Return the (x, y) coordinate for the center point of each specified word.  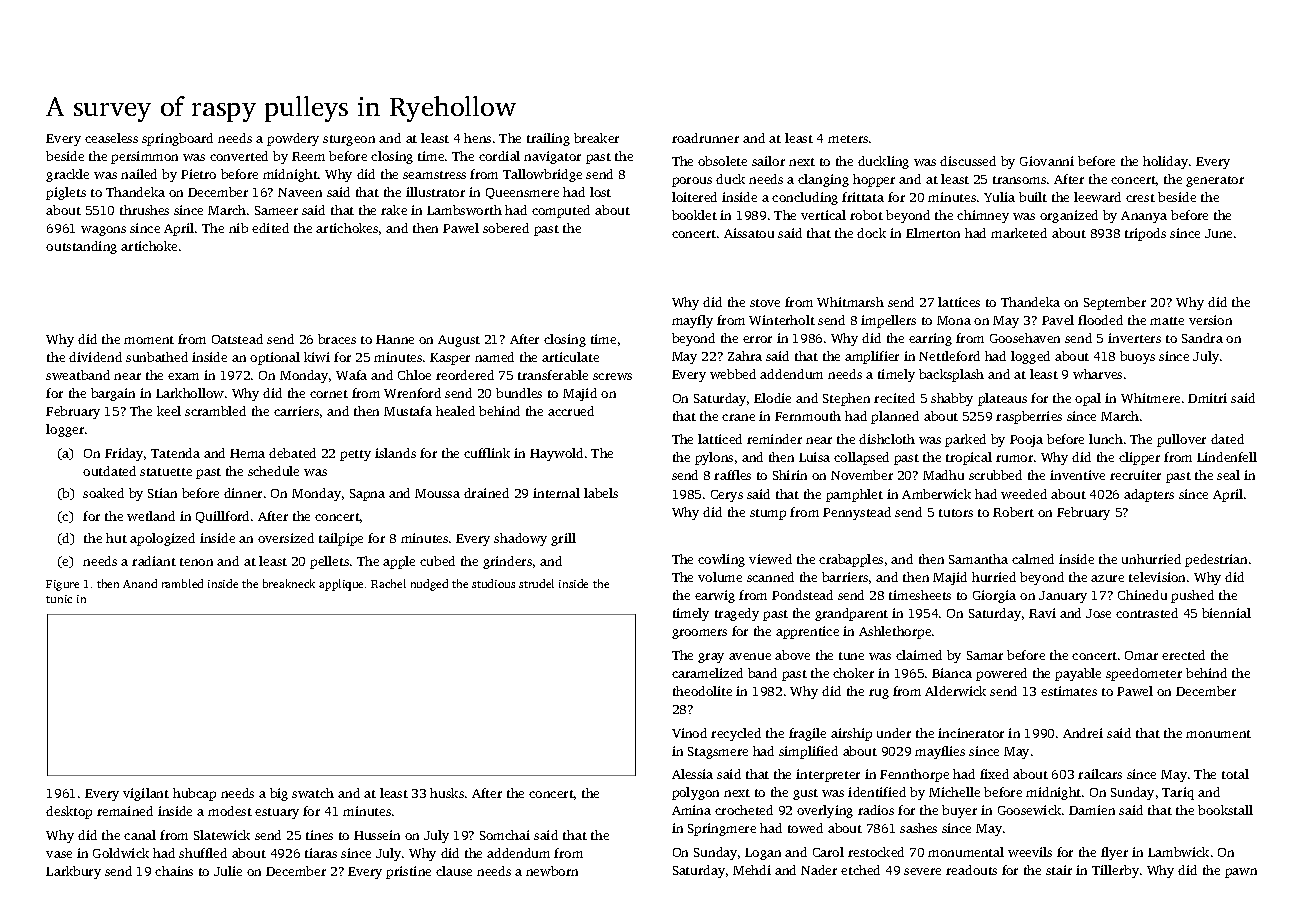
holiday (1165, 162)
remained (125, 811)
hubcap (194, 794)
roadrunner (705, 138)
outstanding (81, 247)
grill (563, 539)
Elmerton (933, 233)
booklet (694, 215)
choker (853, 673)
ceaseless (111, 138)
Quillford (222, 517)
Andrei (1083, 733)
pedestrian (1216, 560)
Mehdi (752, 870)
